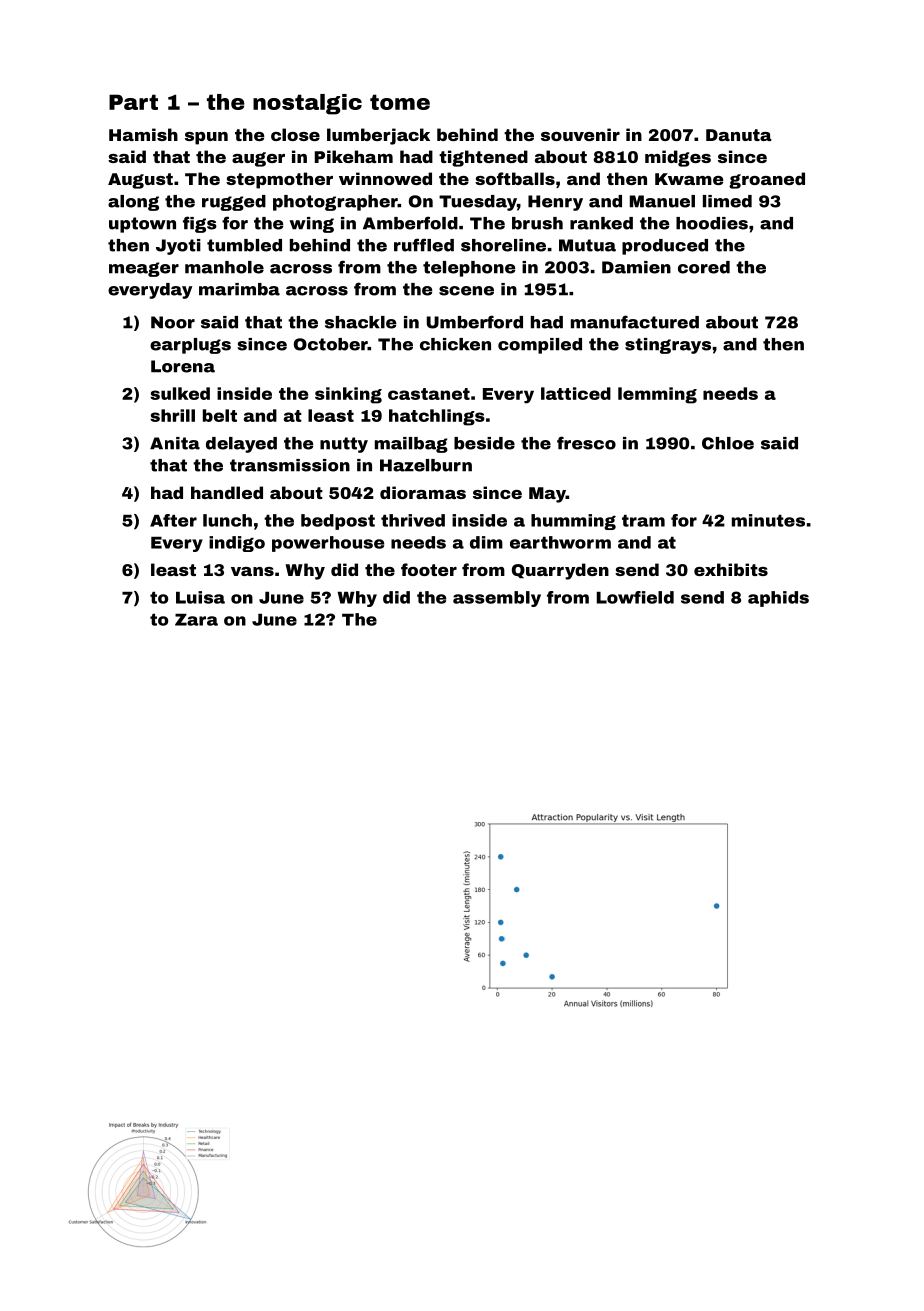  Describe the element at coordinates (635, 322) in the screenshot. I see `manufactured` at that location.
